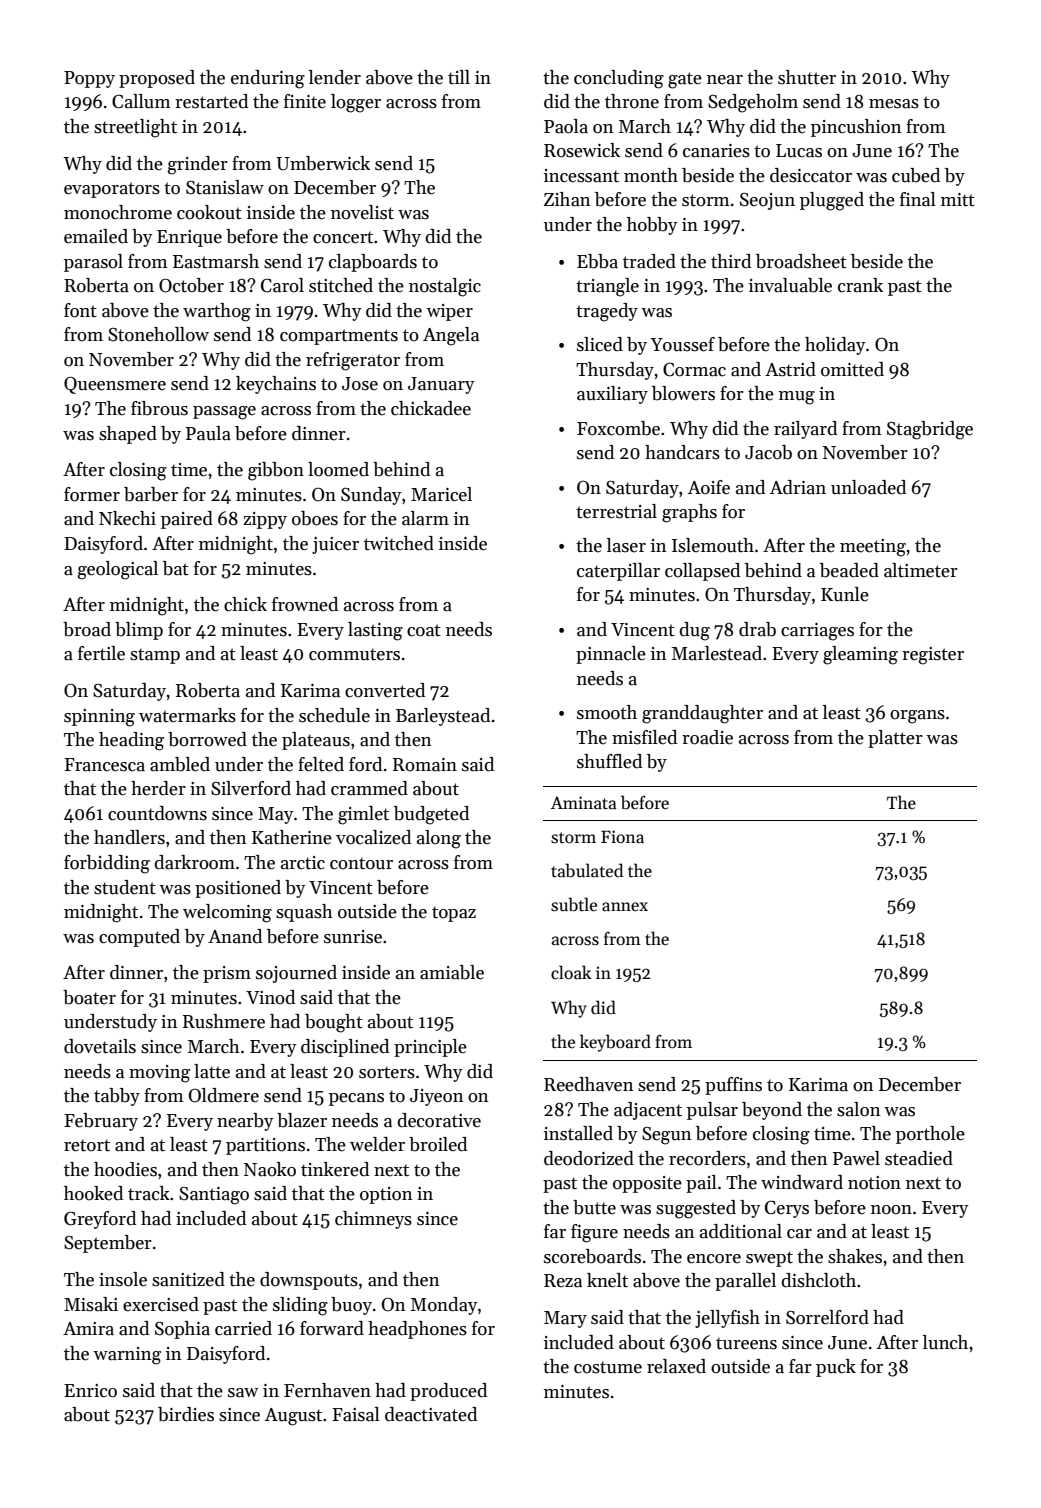 The image size is (1041, 1508). What do you see at coordinates (459, 77) in the screenshot?
I see `till` at bounding box center [459, 77].
